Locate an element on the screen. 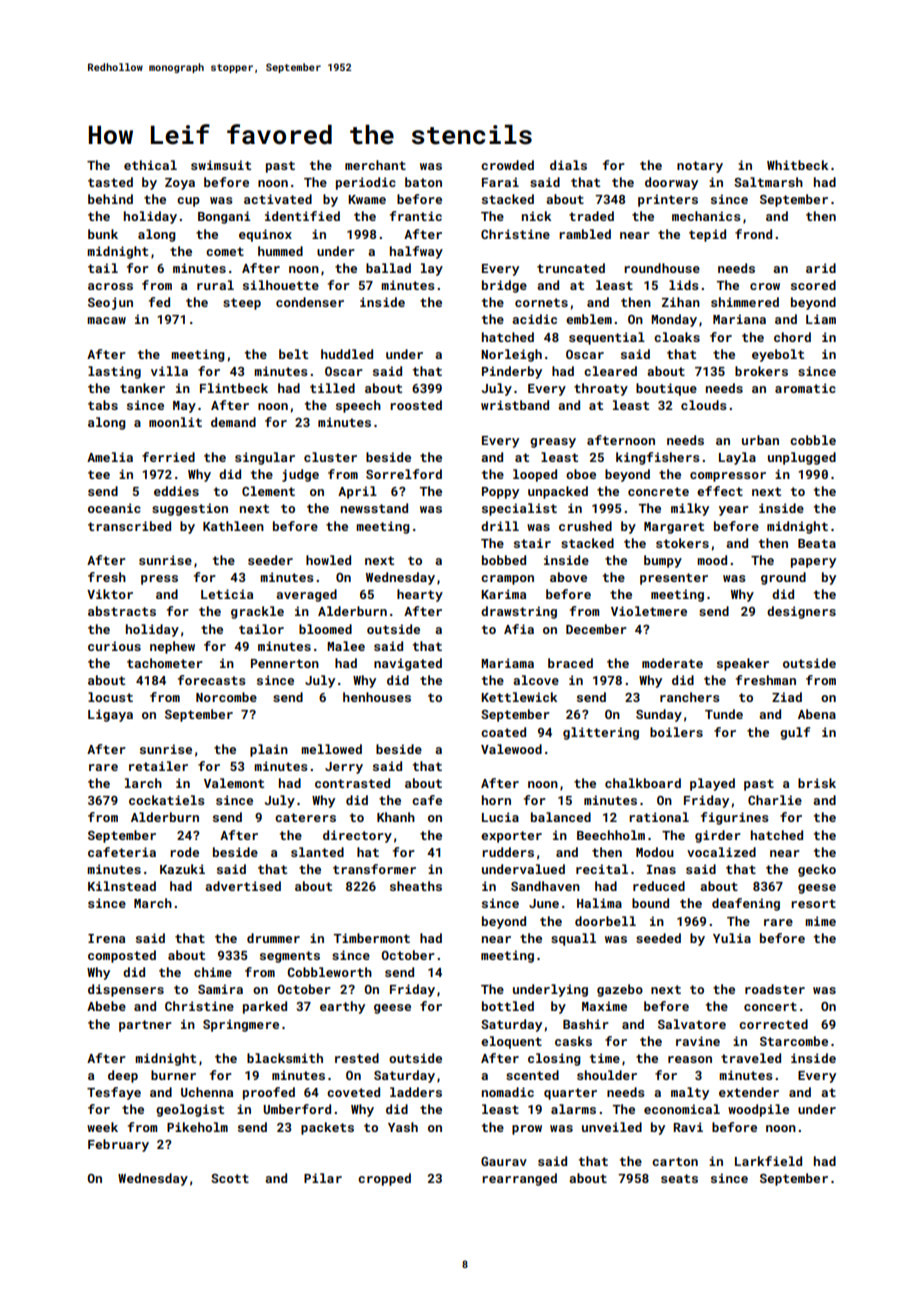  ranchers is located at coordinates (690, 697).
